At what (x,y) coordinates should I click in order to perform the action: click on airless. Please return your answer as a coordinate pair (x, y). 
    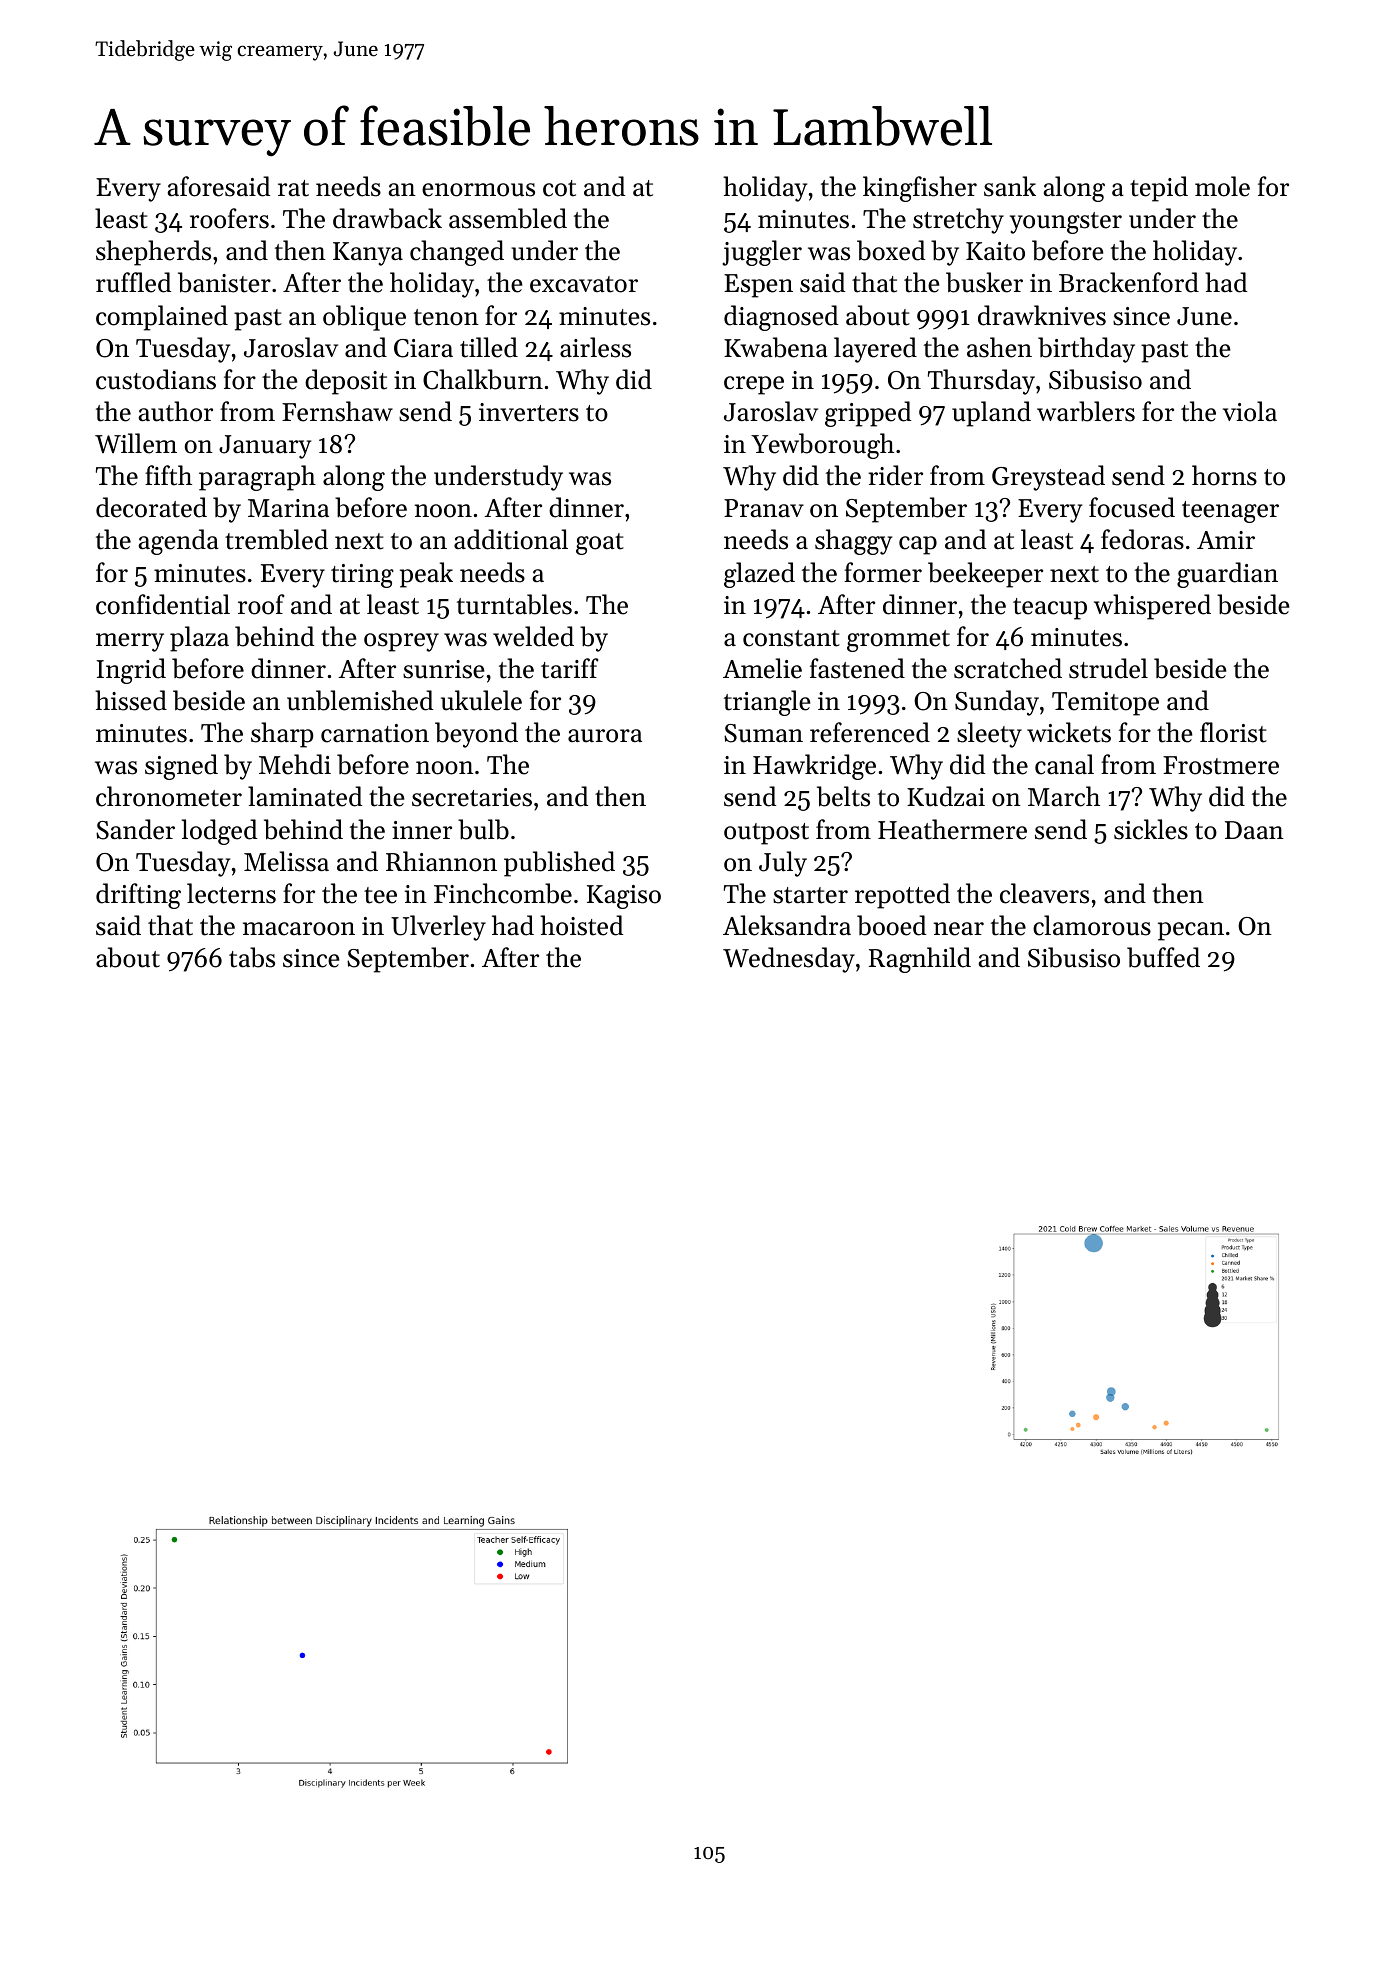
    Looking at the image, I should click on (595, 347).
